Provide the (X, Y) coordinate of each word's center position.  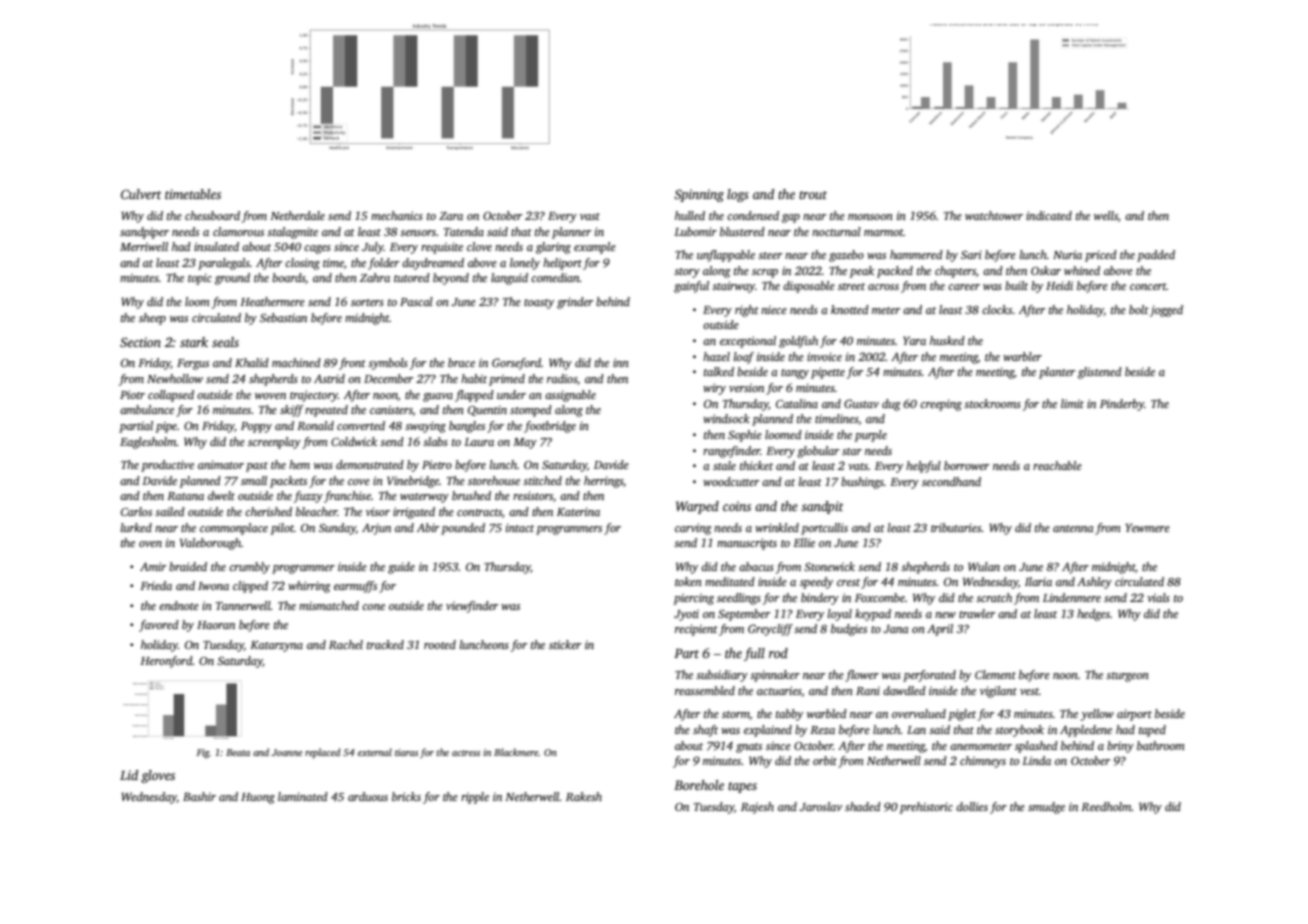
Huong (258, 798)
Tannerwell (243, 605)
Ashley (1094, 583)
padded (1156, 256)
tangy (795, 374)
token (688, 581)
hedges (1093, 615)
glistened (1100, 373)
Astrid (329, 378)
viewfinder (472, 607)
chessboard (212, 215)
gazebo (846, 256)
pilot (282, 529)
